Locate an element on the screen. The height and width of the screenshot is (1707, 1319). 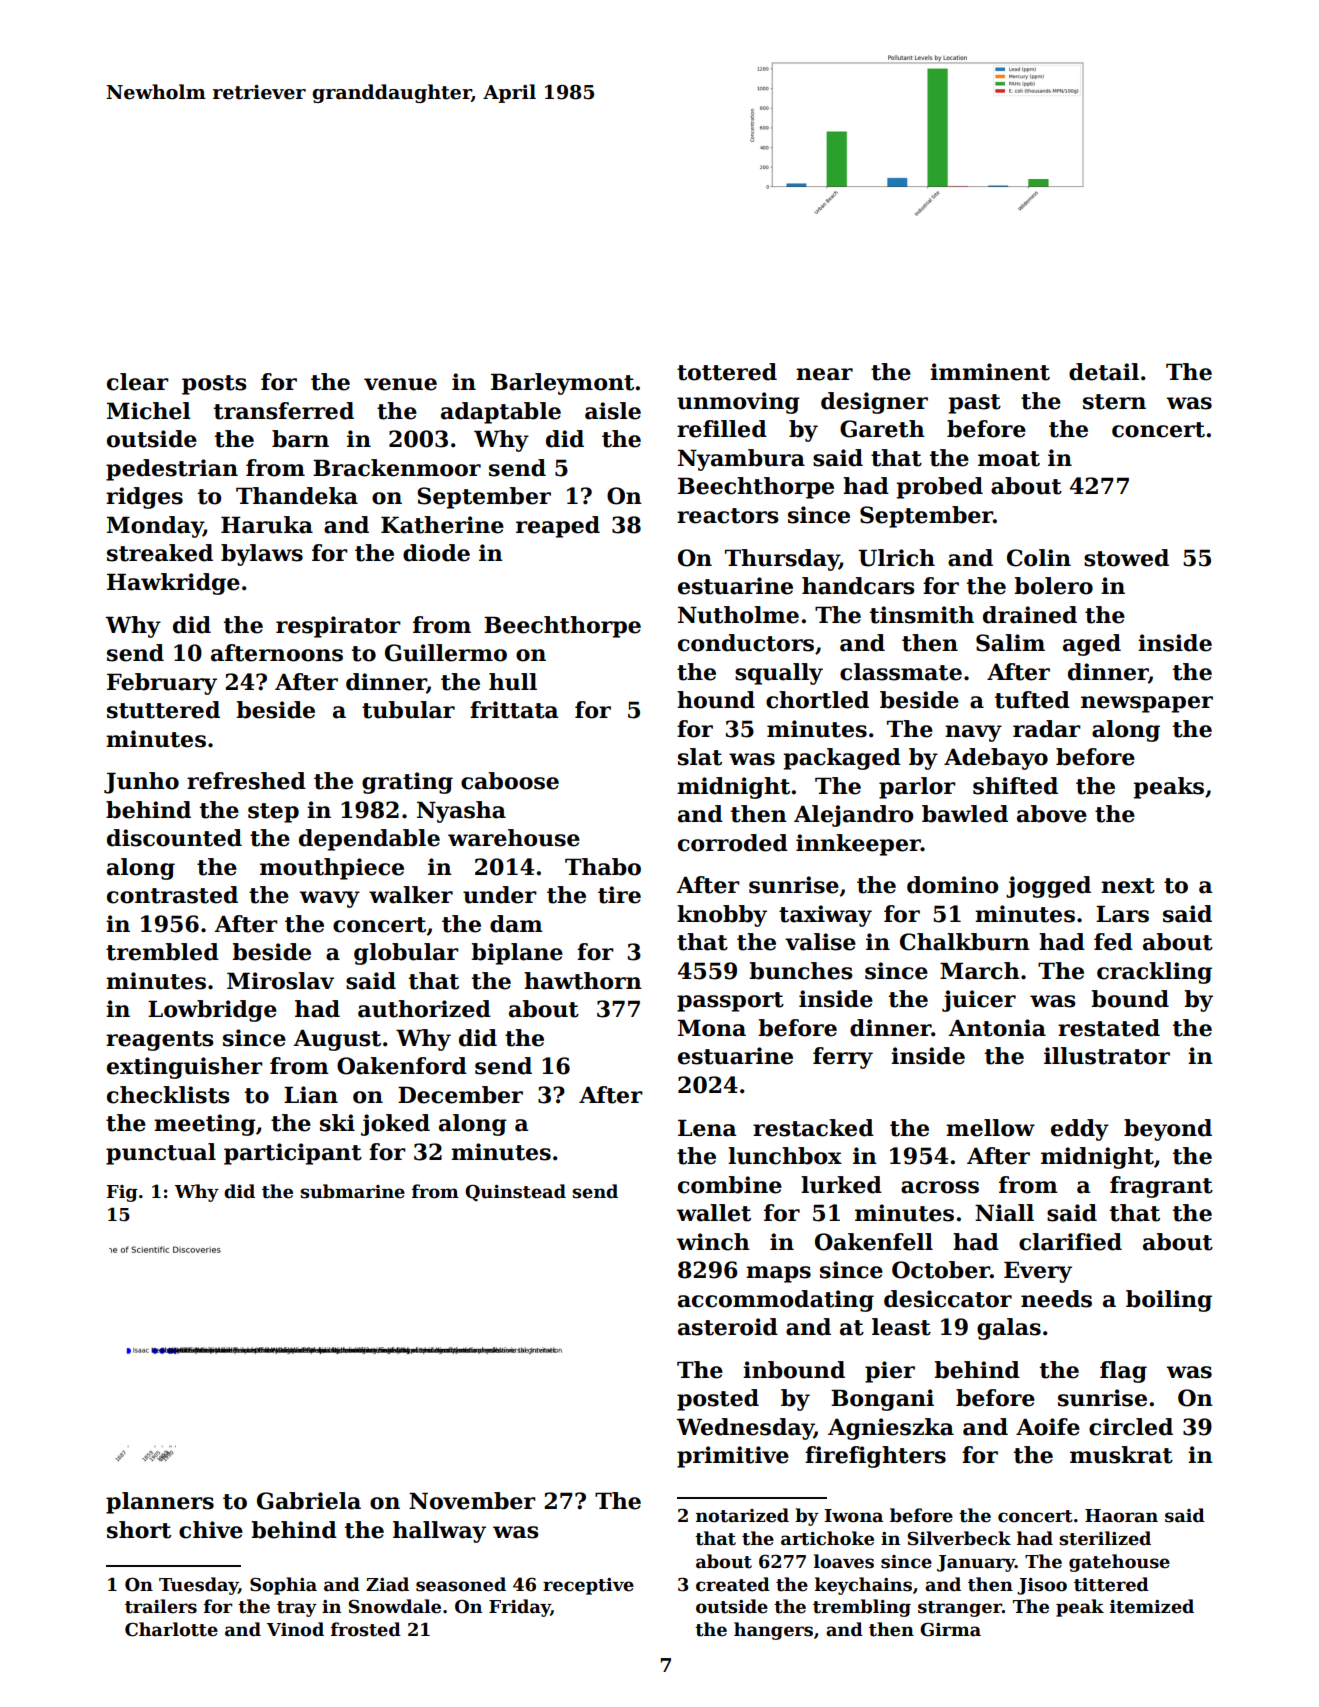
stowed is located at coordinates (1126, 558).
